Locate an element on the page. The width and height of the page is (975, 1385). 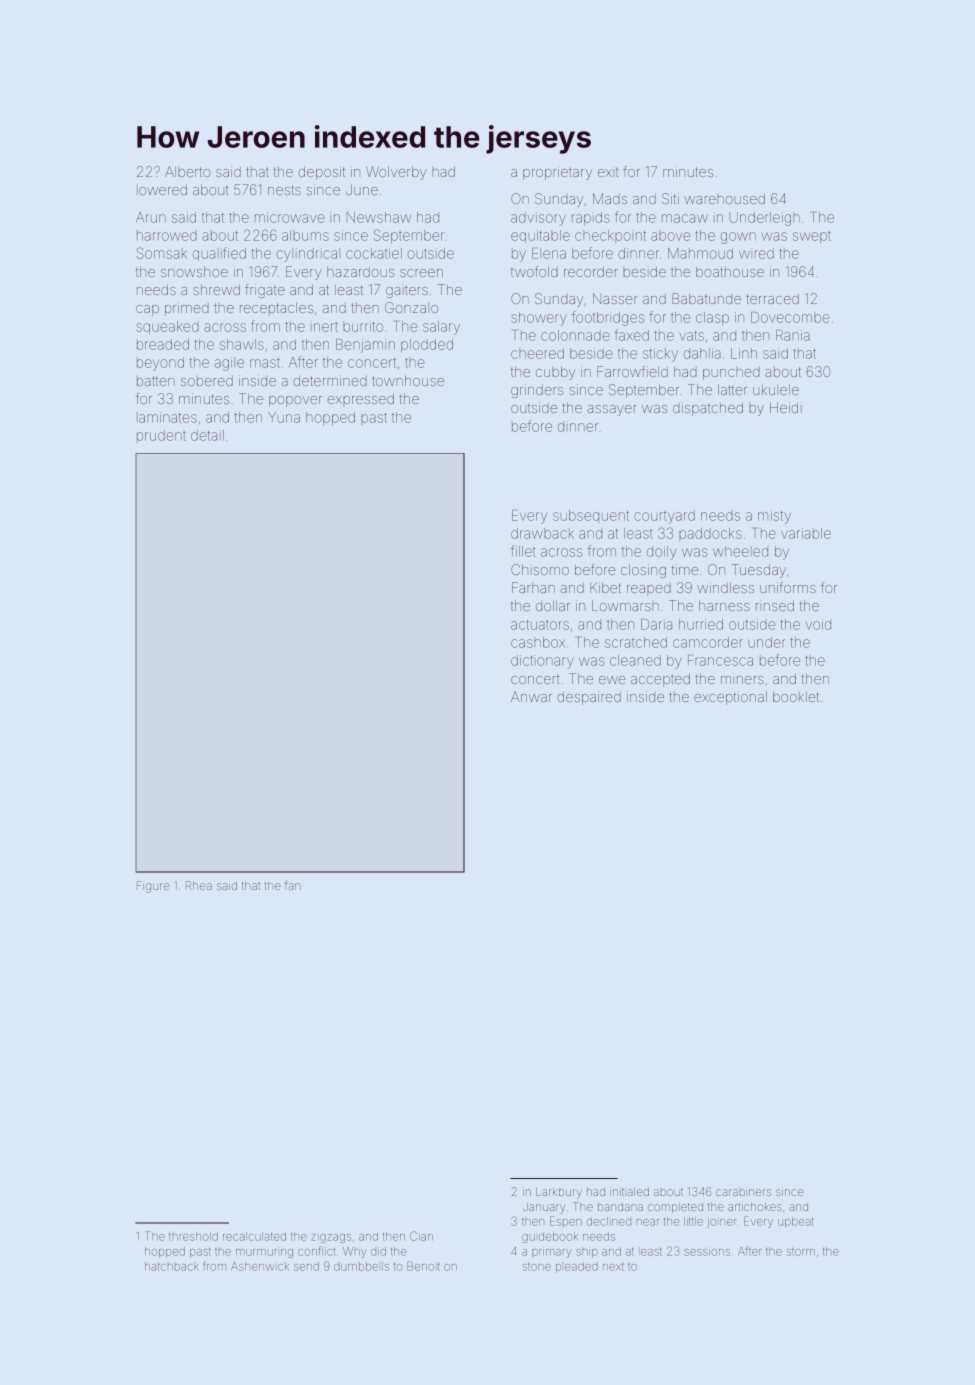
Anwar is located at coordinates (531, 696).
